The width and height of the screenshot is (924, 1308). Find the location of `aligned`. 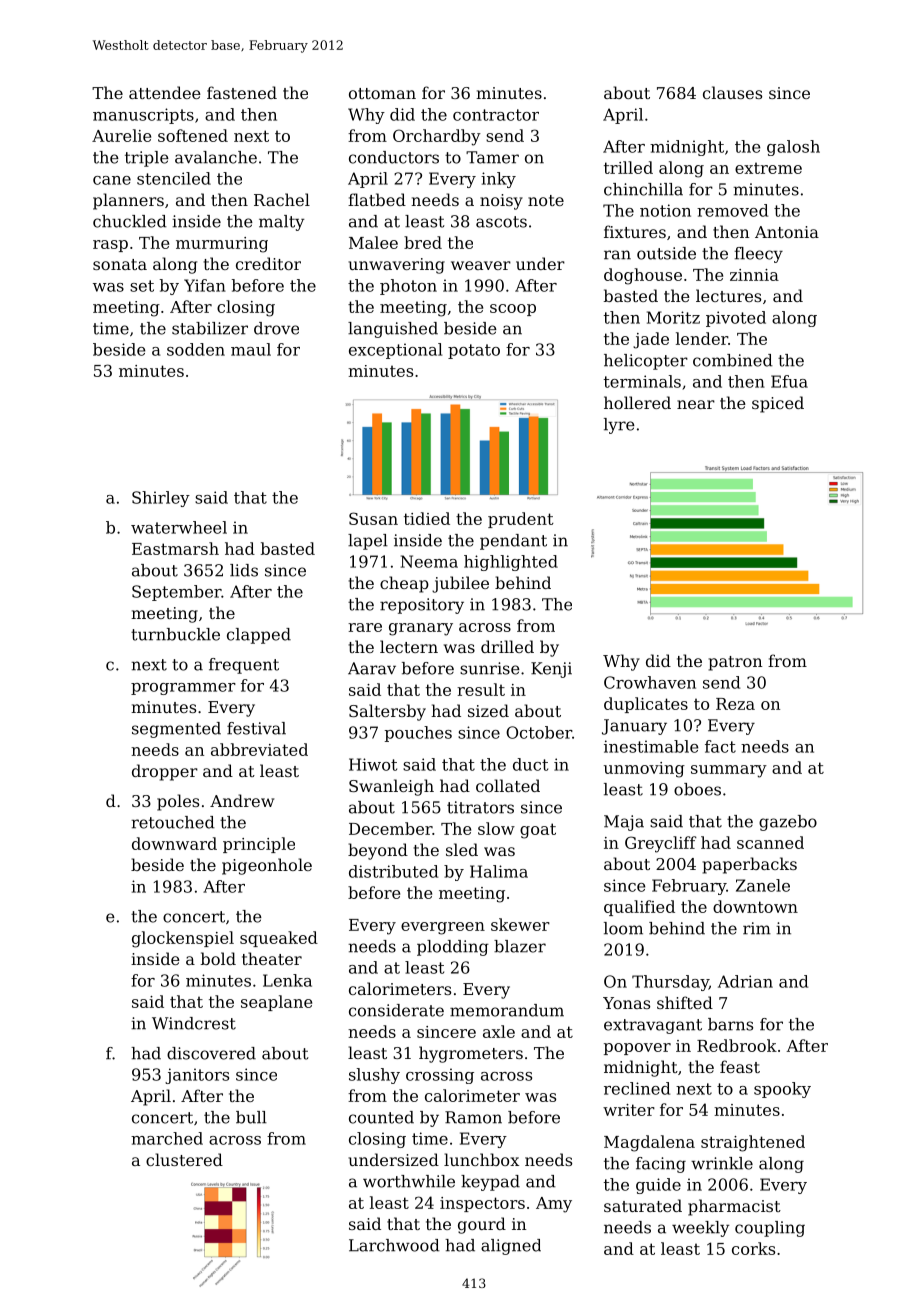

aligned is located at coordinates (511, 1247).
